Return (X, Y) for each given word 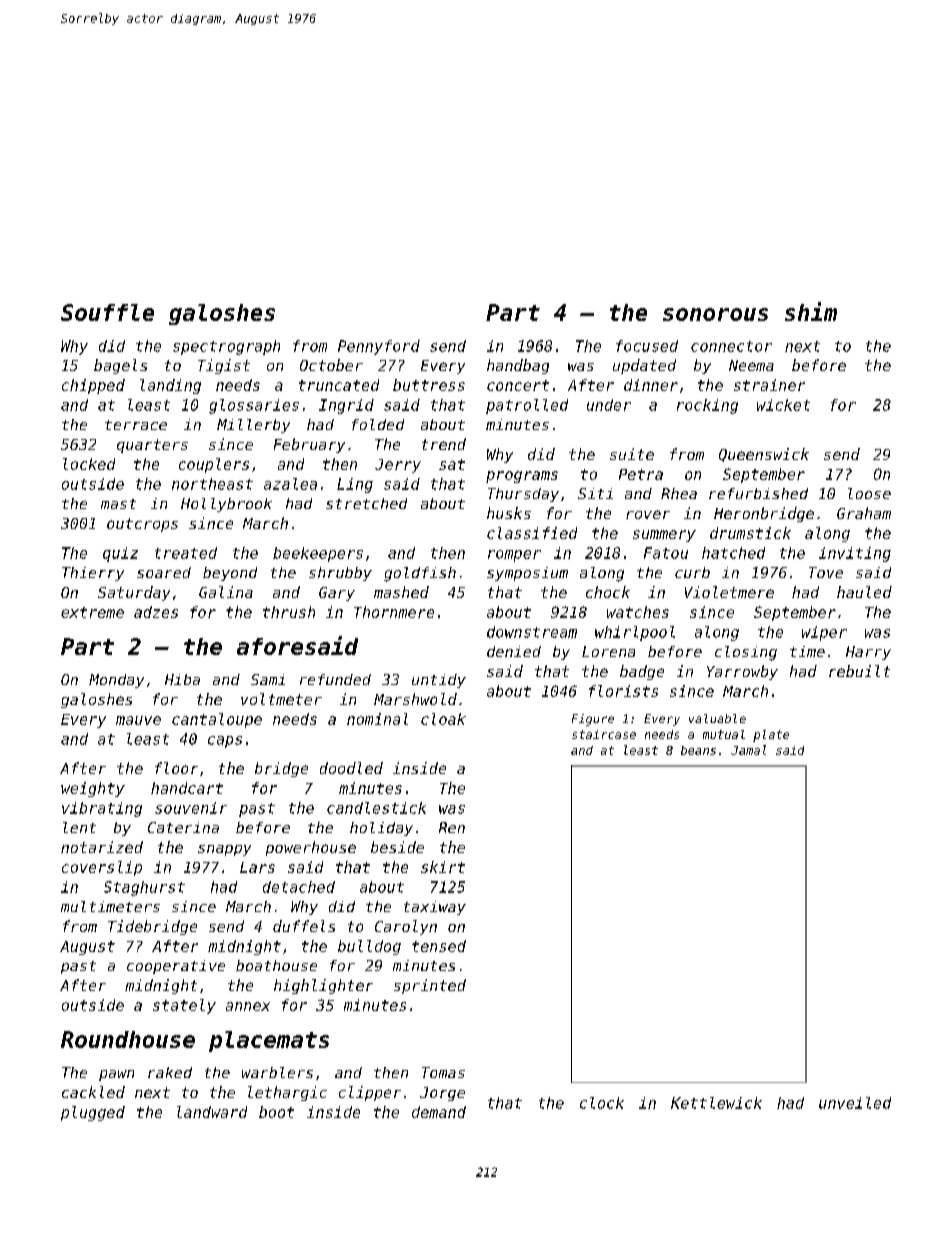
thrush (289, 612)
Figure (593, 720)
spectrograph (226, 347)
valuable (717, 718)
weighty (93, 789)
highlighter (323, 986)
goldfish (420, 574)
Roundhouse (128, 1039)
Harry (868, 653)
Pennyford (379, 347)
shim (811, 311)
